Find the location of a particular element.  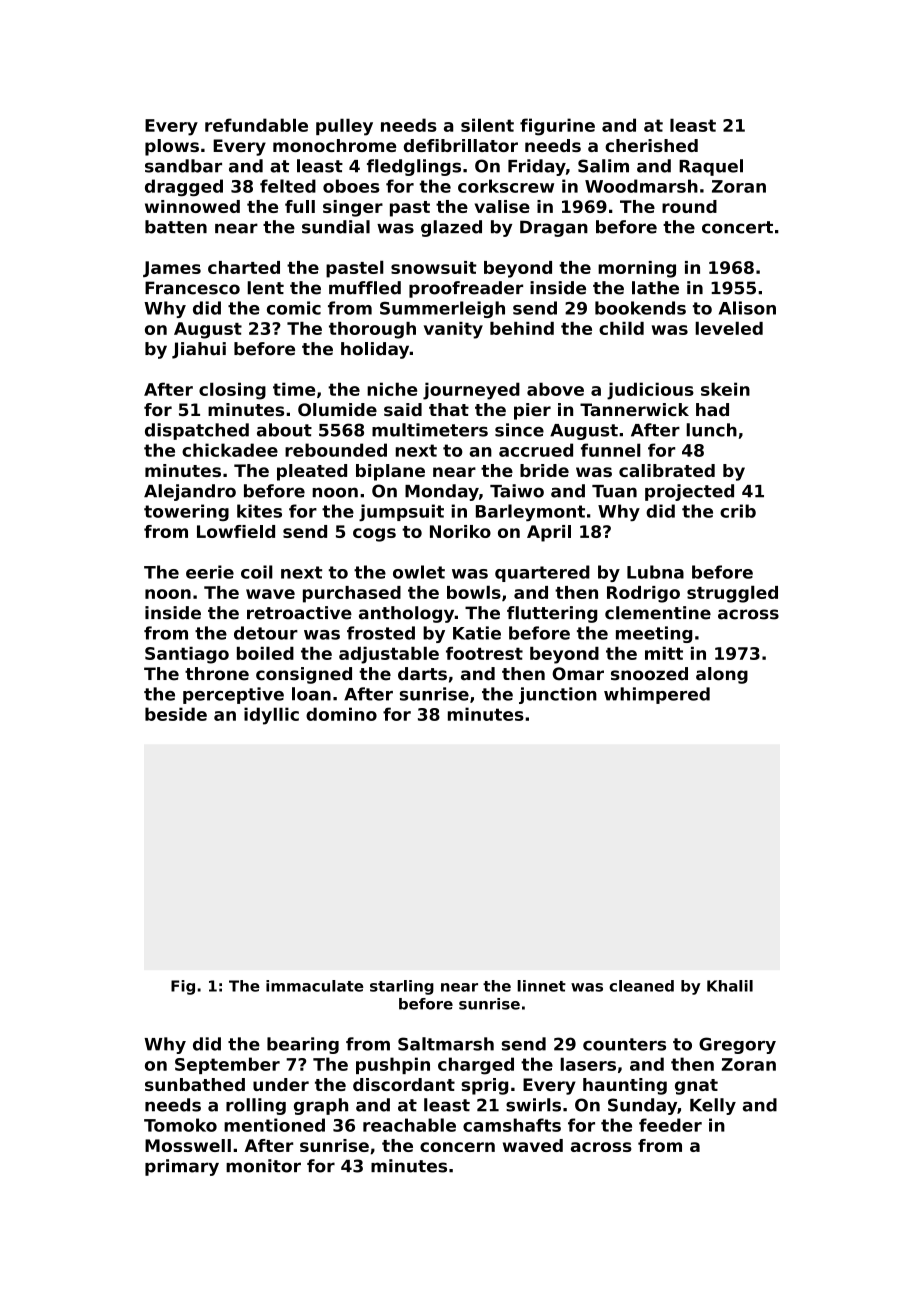

beside is located at coordinates (176, 714).
